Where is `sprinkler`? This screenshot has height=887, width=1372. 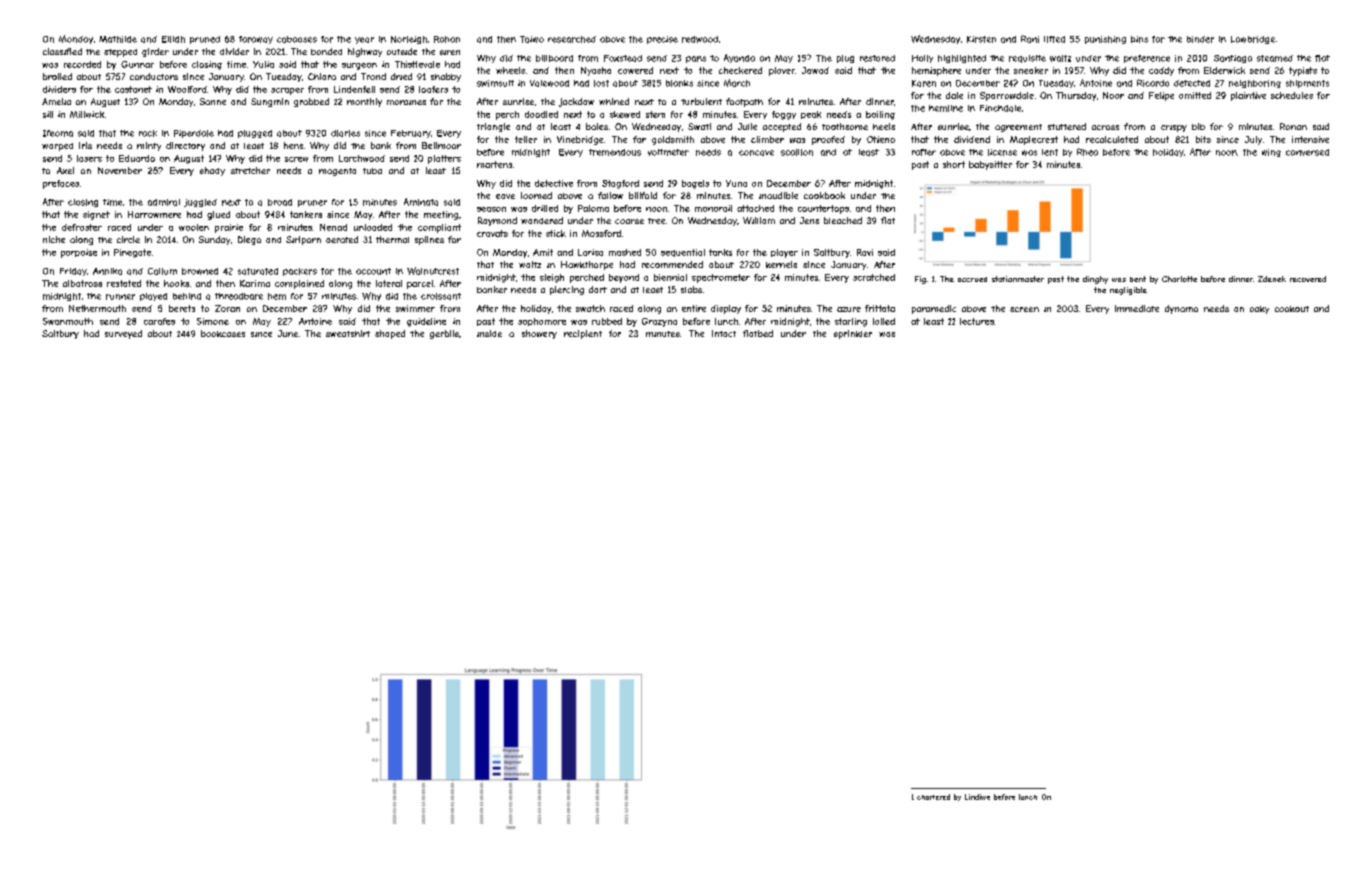
sprinkler is located at coordinates (853, 334).
